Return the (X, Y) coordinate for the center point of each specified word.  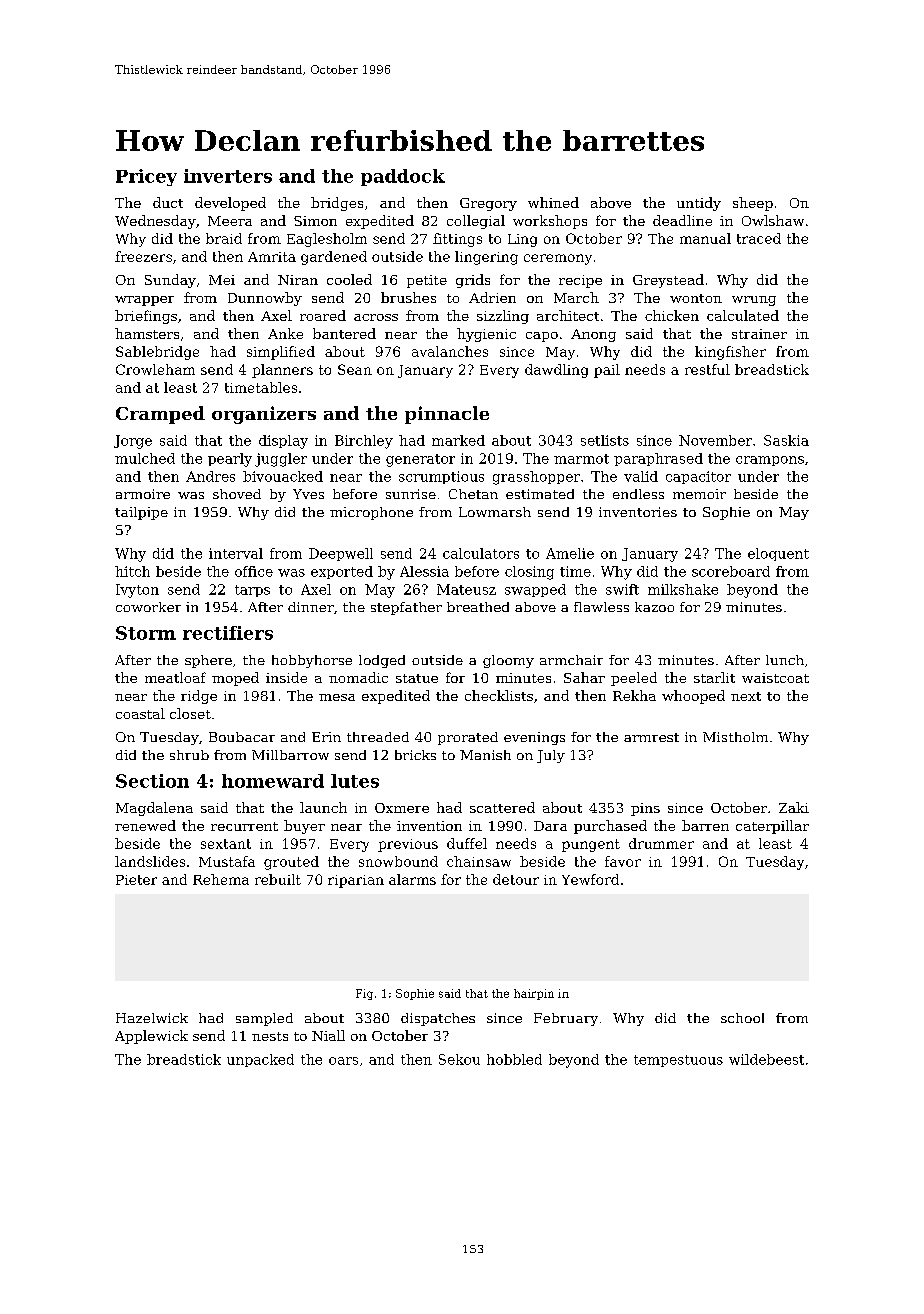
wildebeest (766, 1059)
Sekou (459, 1059)
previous (408, 845)
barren (705, 825)
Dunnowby (265, 299)
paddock (403, 177)
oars (343, 1061)
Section (152, 781)
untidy (699, 204)
